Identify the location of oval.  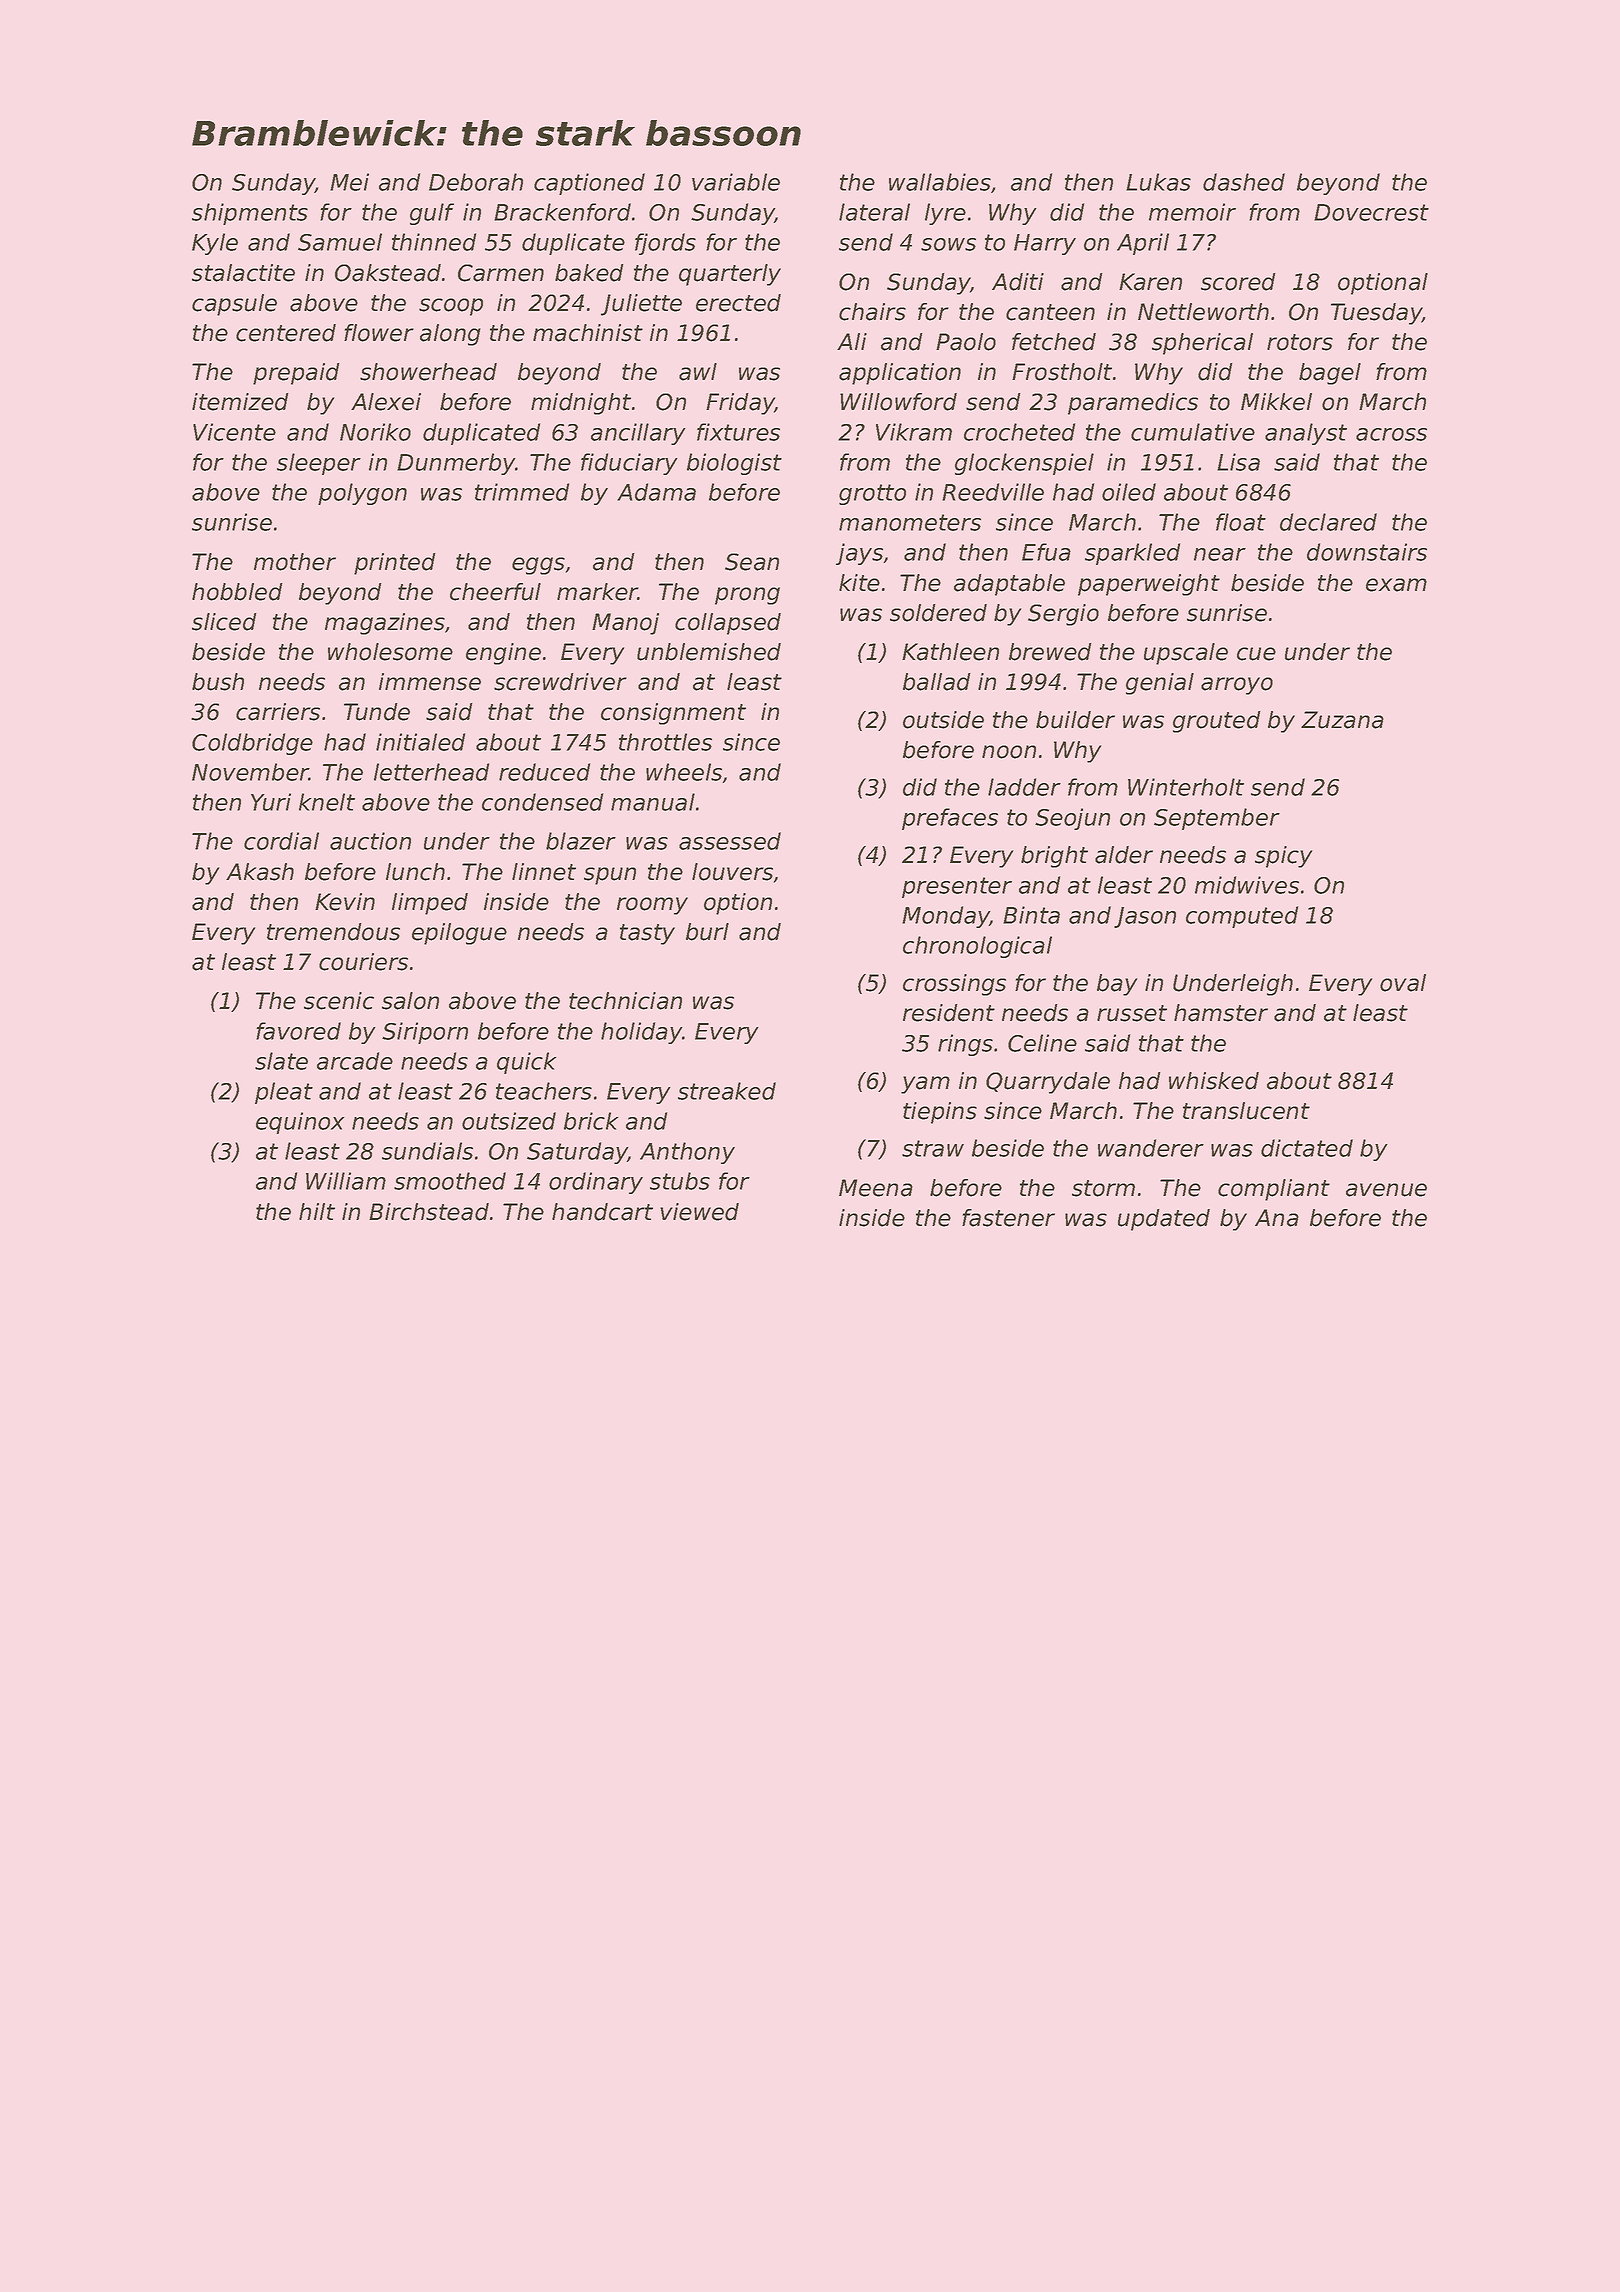
(1403, 983).
